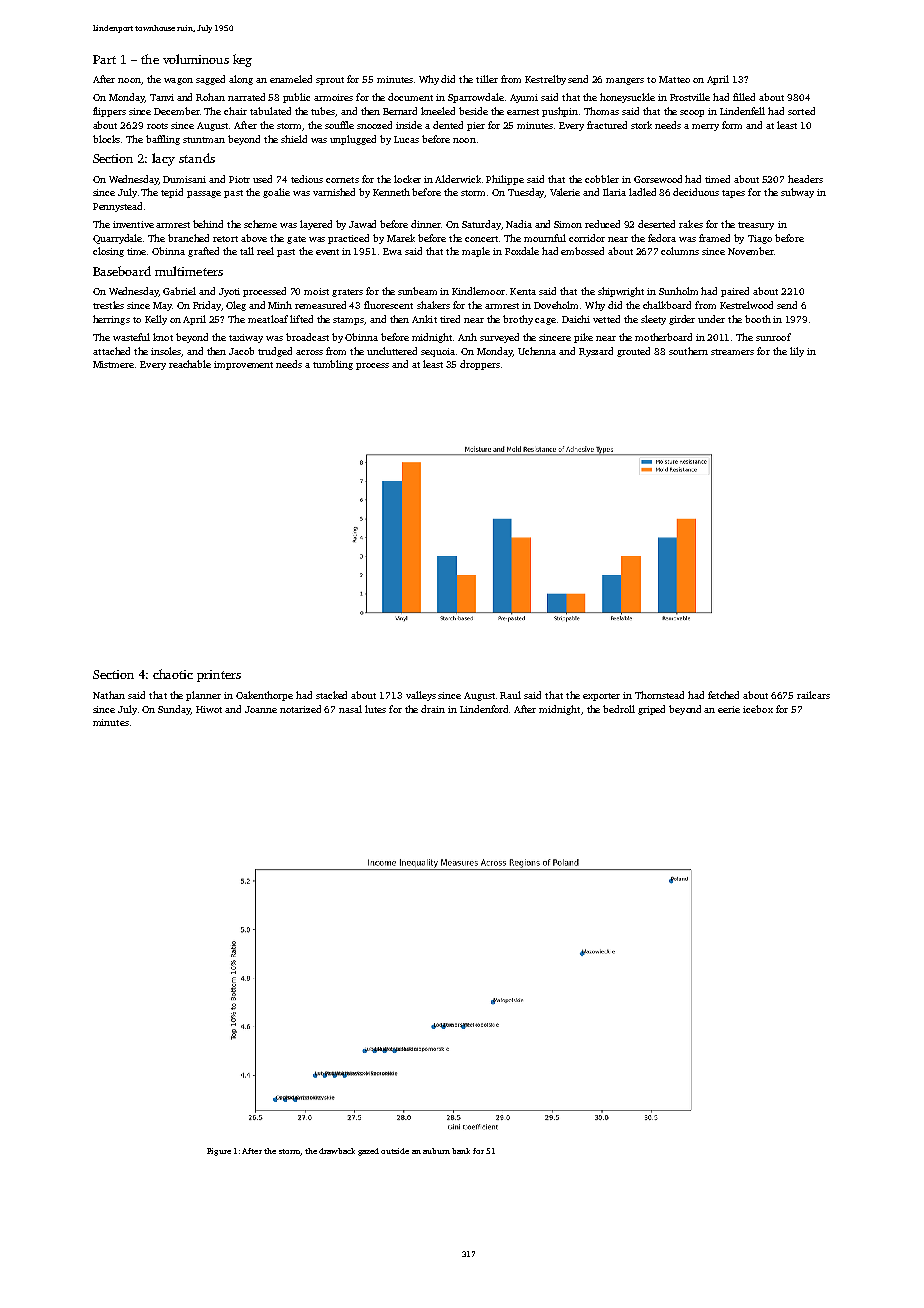 This screenshot has height=1308, width=924. What do you see at coordinates (510, 695) in the screenshot?
I see `Raul` at bounding box center [510, 695].
